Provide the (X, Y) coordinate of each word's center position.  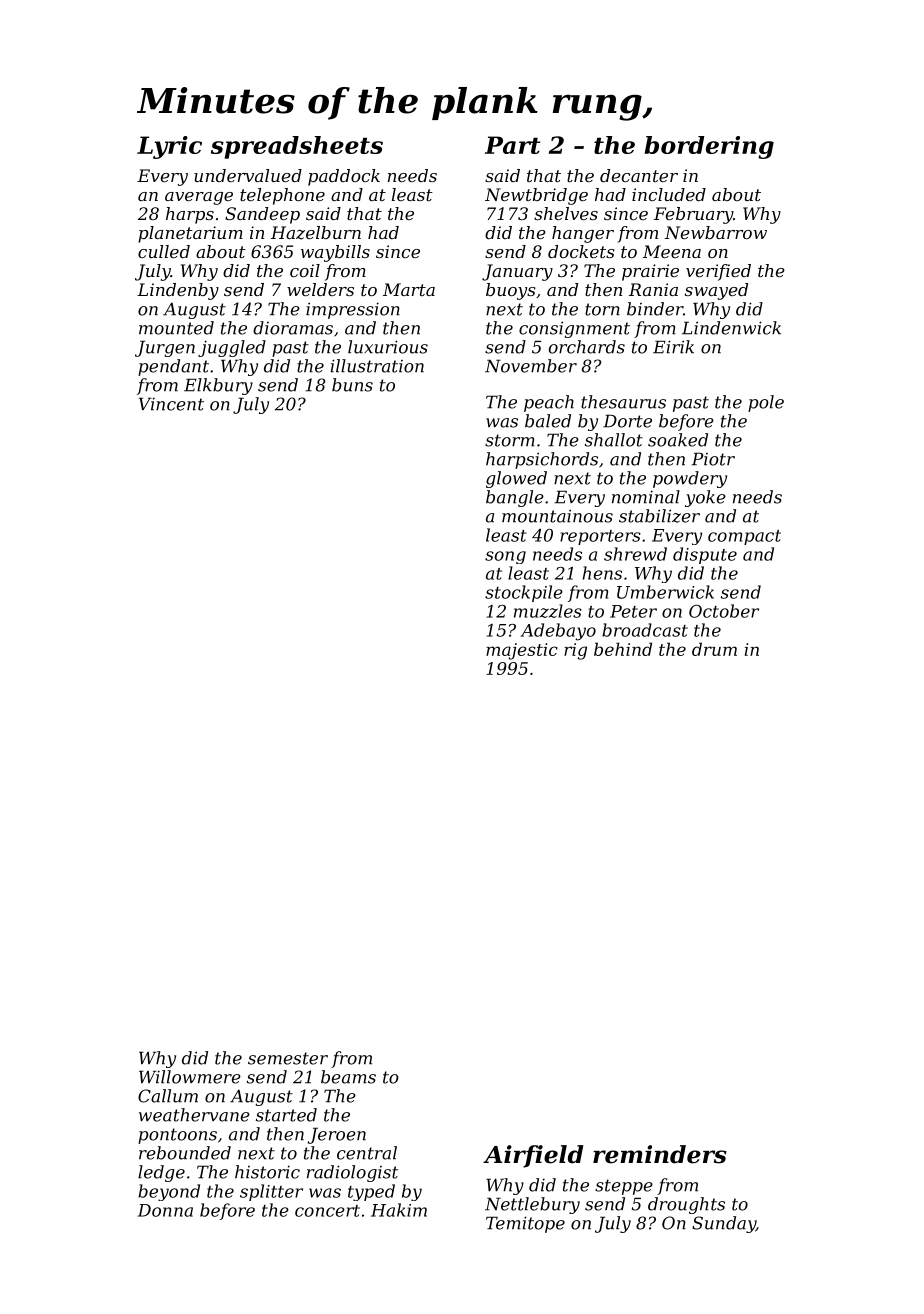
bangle (515, 498)
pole (766, 403)
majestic (522, 651)
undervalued (248, 175)
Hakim (399, 1210)
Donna (165, 1210)
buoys (511, 291)
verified (718, 272)
